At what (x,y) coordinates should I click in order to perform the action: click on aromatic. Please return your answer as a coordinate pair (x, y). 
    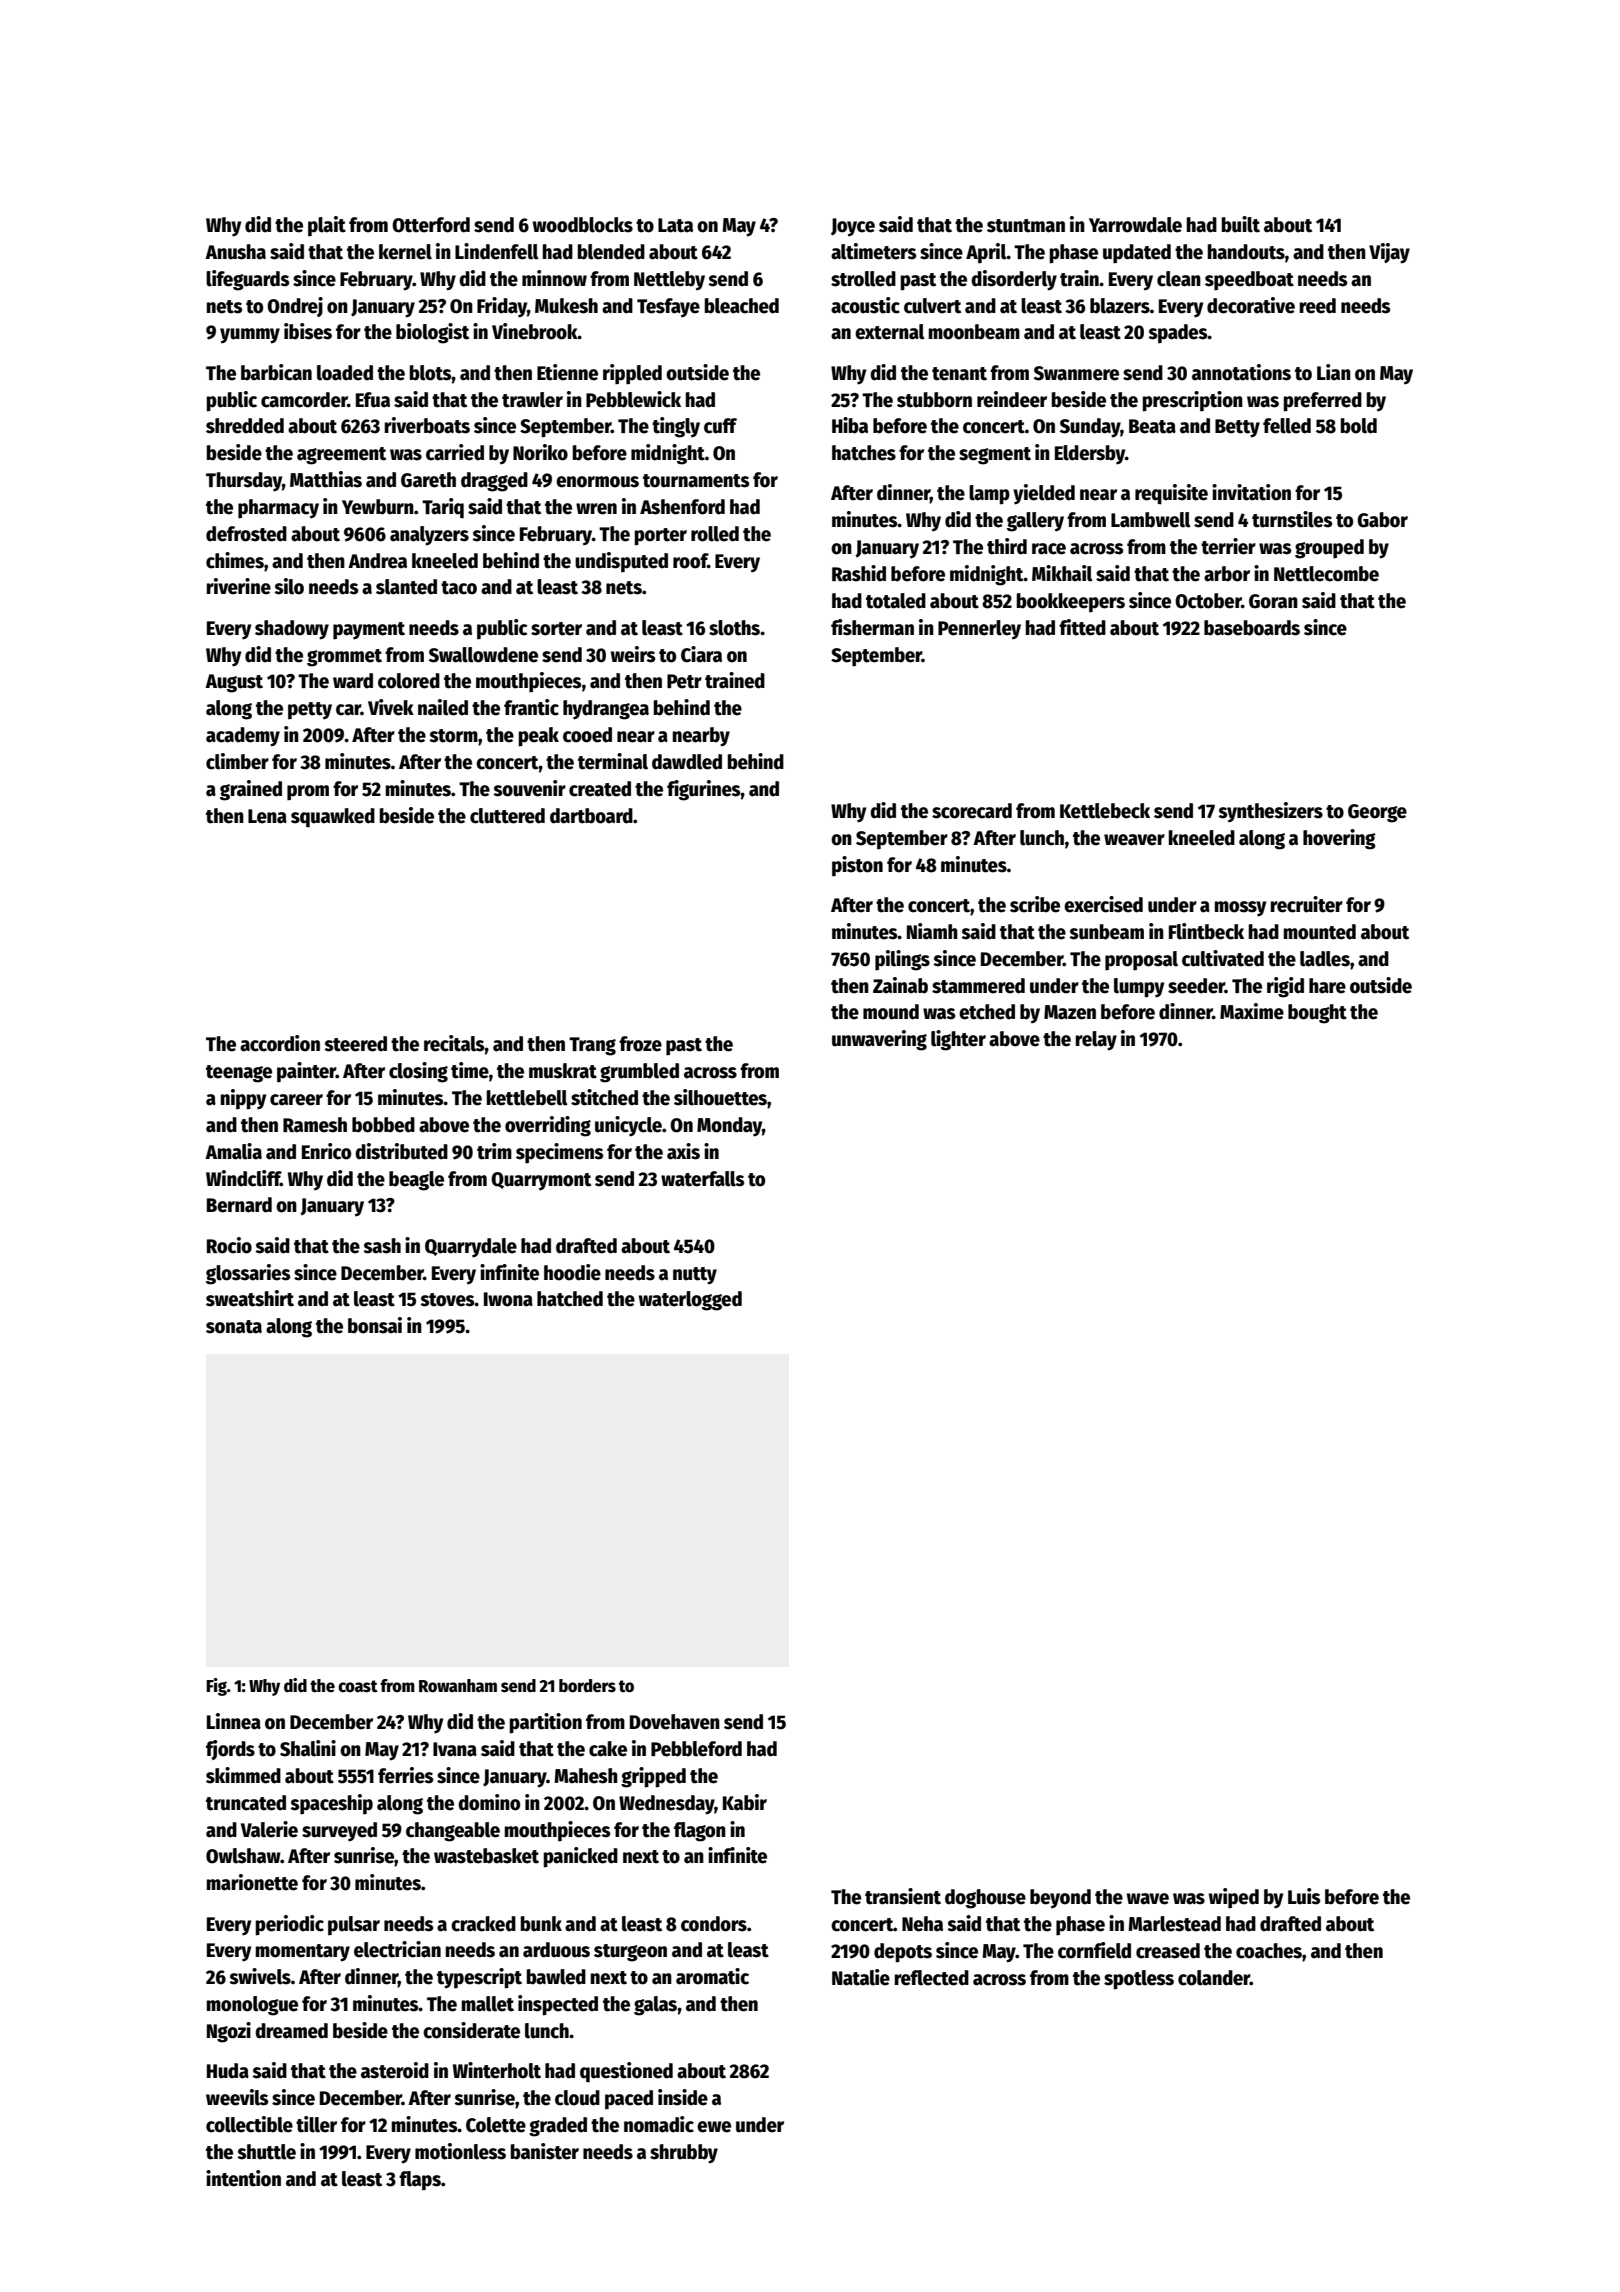
    Looking at the image, I should click on (712, 1976).
